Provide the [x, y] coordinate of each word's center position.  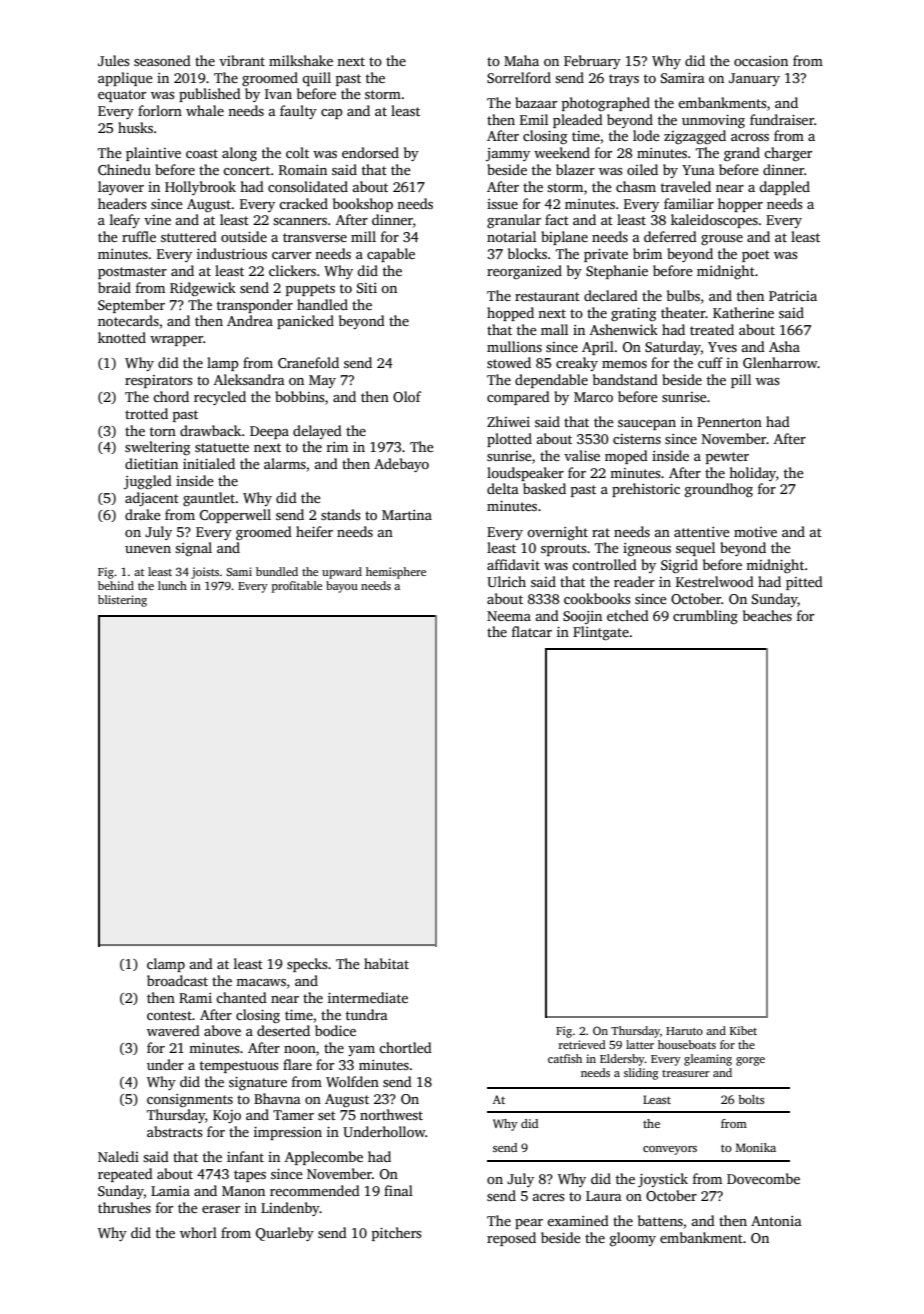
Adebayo [401, 465]
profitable [297, 587]
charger [788, 154]
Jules [113, 60]
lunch [172, 585]
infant [245, 1156]
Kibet [743, 1030]
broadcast [177, 980]
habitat [386, 963]
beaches [767, 615]
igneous [647, 550]
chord [171, 396]
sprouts [563, 550]
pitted [804, 583]
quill [316, 79]
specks [307, 965]
